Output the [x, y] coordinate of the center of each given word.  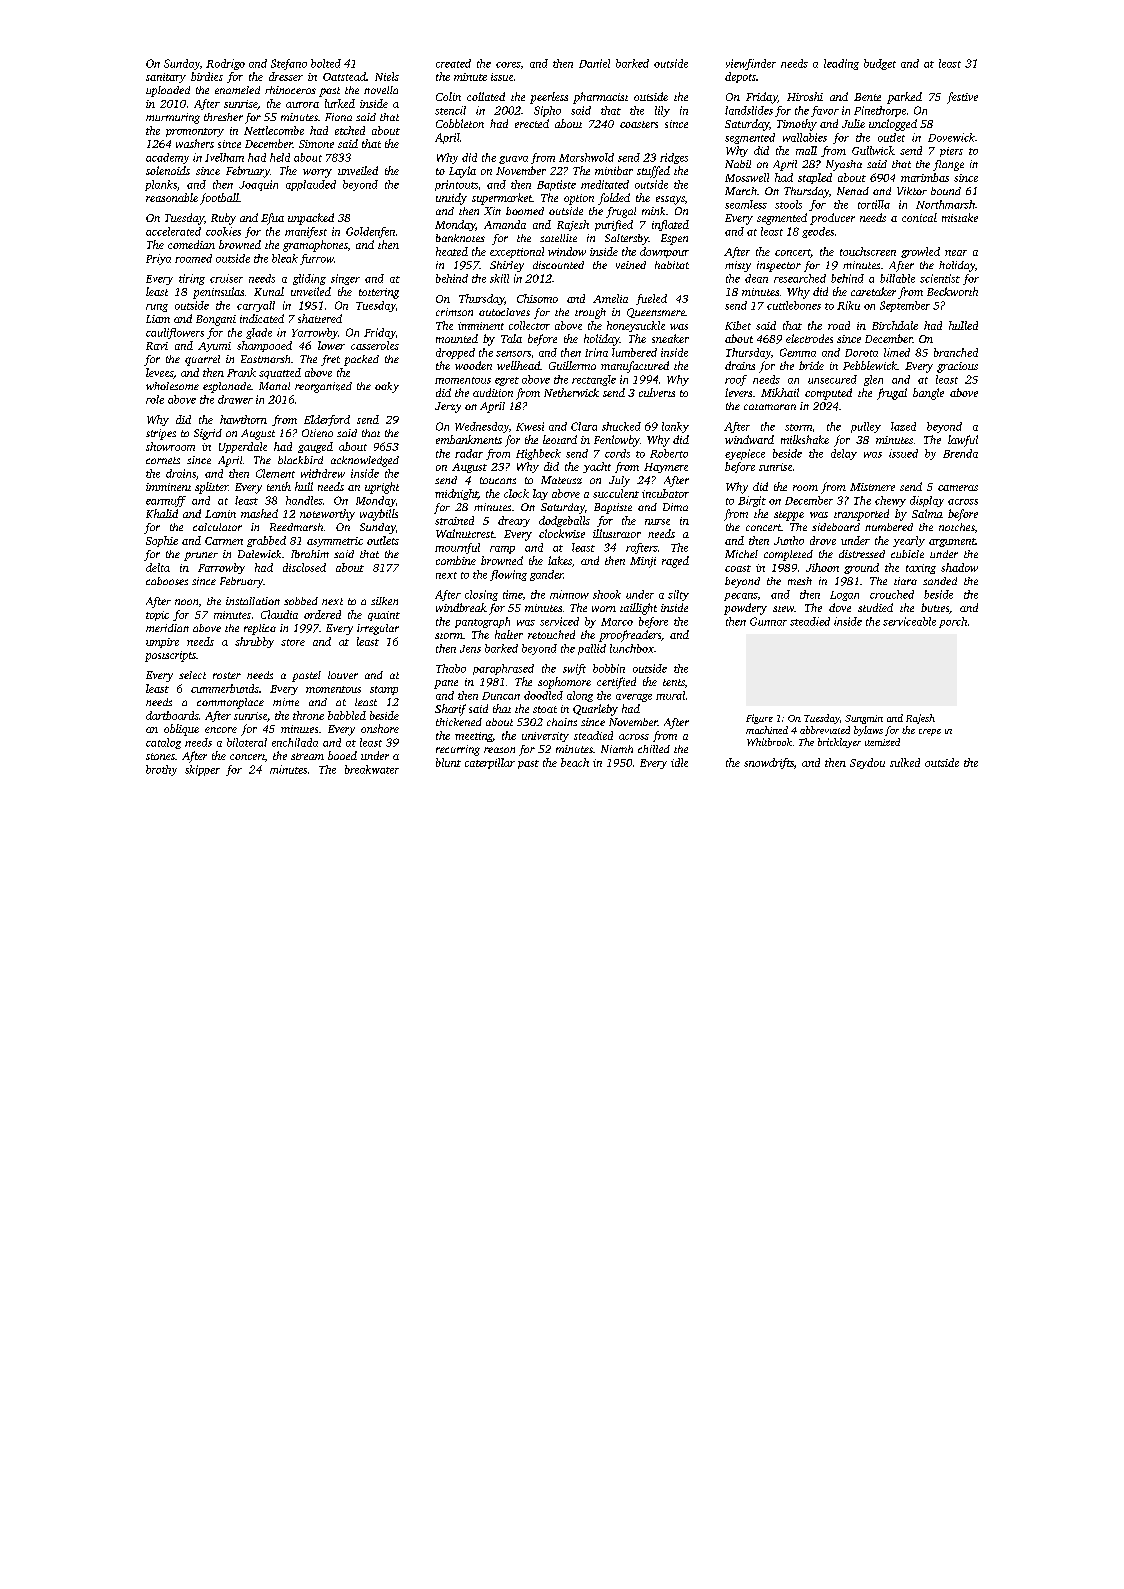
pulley [866, 427]
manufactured [635, 367]
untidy [451, 199]
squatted [280, 373]
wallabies [805, 137]
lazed [903, 426]
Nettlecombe [274, 130]
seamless [746, 204]
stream [307, 756]
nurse [657, 522]
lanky [675, 427]
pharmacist [600, 98]
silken [384, 601]
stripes [161, 434]
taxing [921, 569]
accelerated [173, 231]
